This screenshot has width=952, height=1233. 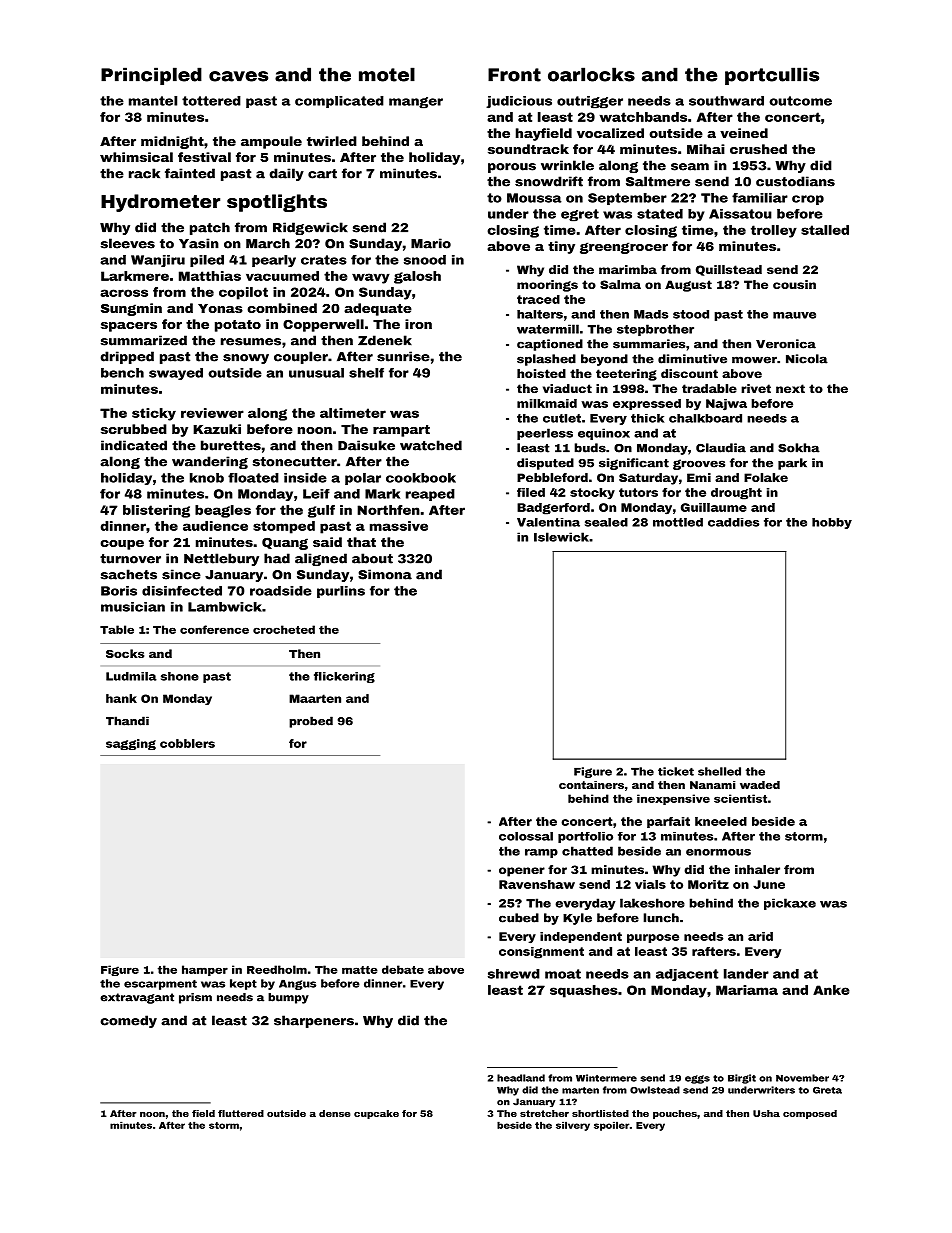 I want to click on stalled, so click(x=825, y=230).
